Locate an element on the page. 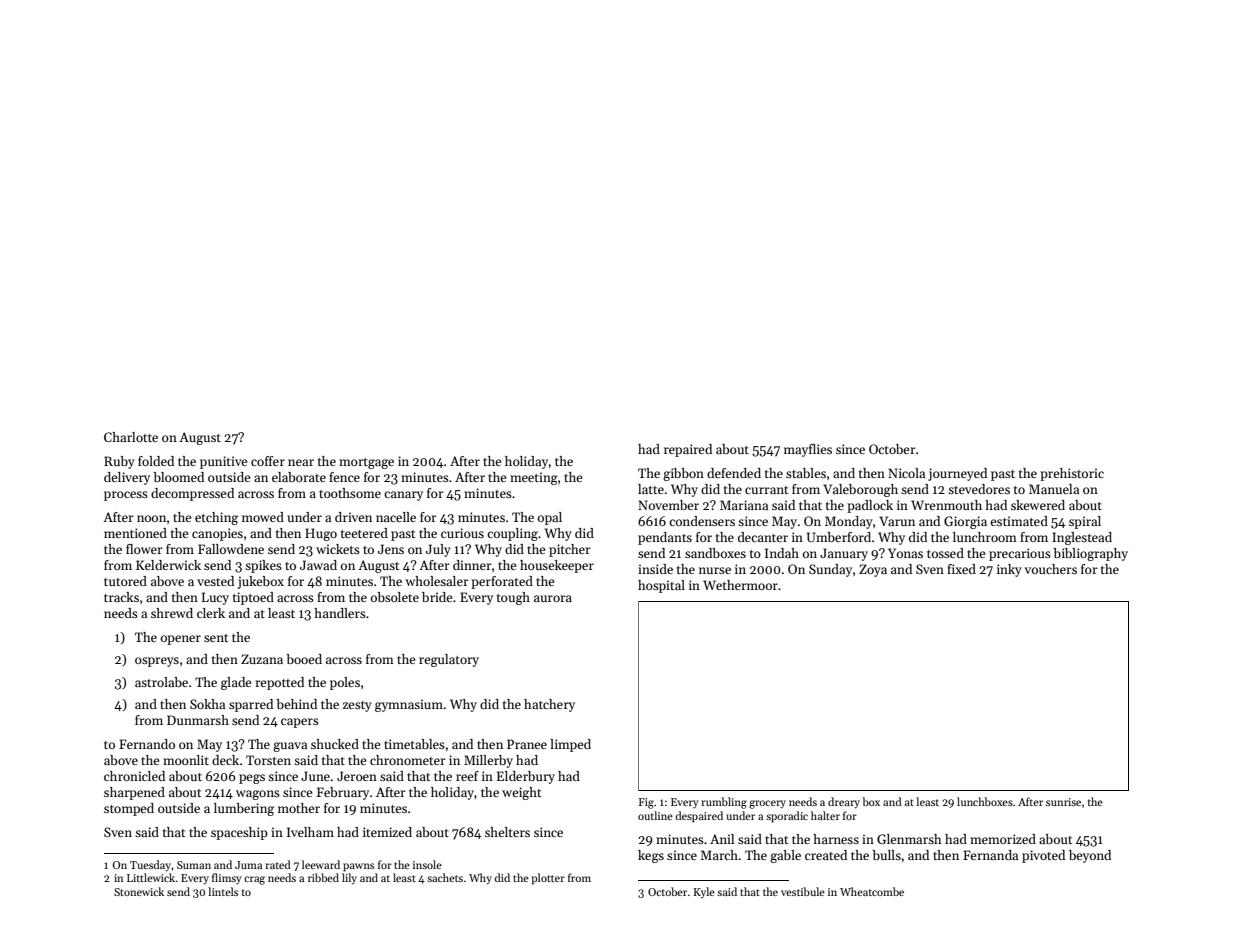  Wheatcombe is located at coordinates (872, 891).
